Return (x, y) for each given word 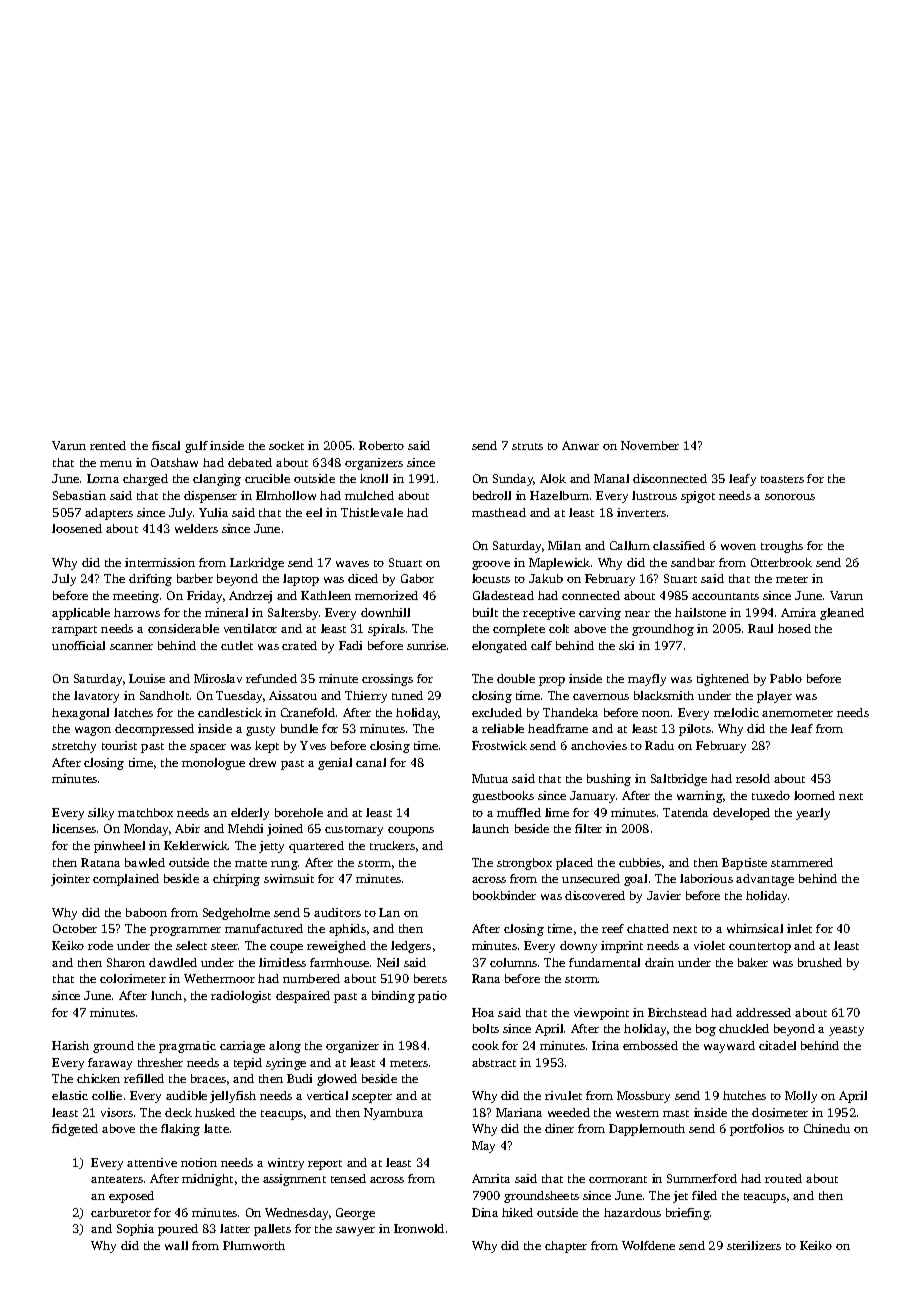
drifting (150, 580)
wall (176, 1245)
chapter (566, 1247)
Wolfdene (648, 1245)
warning (700, 797)
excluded (497, 712)
